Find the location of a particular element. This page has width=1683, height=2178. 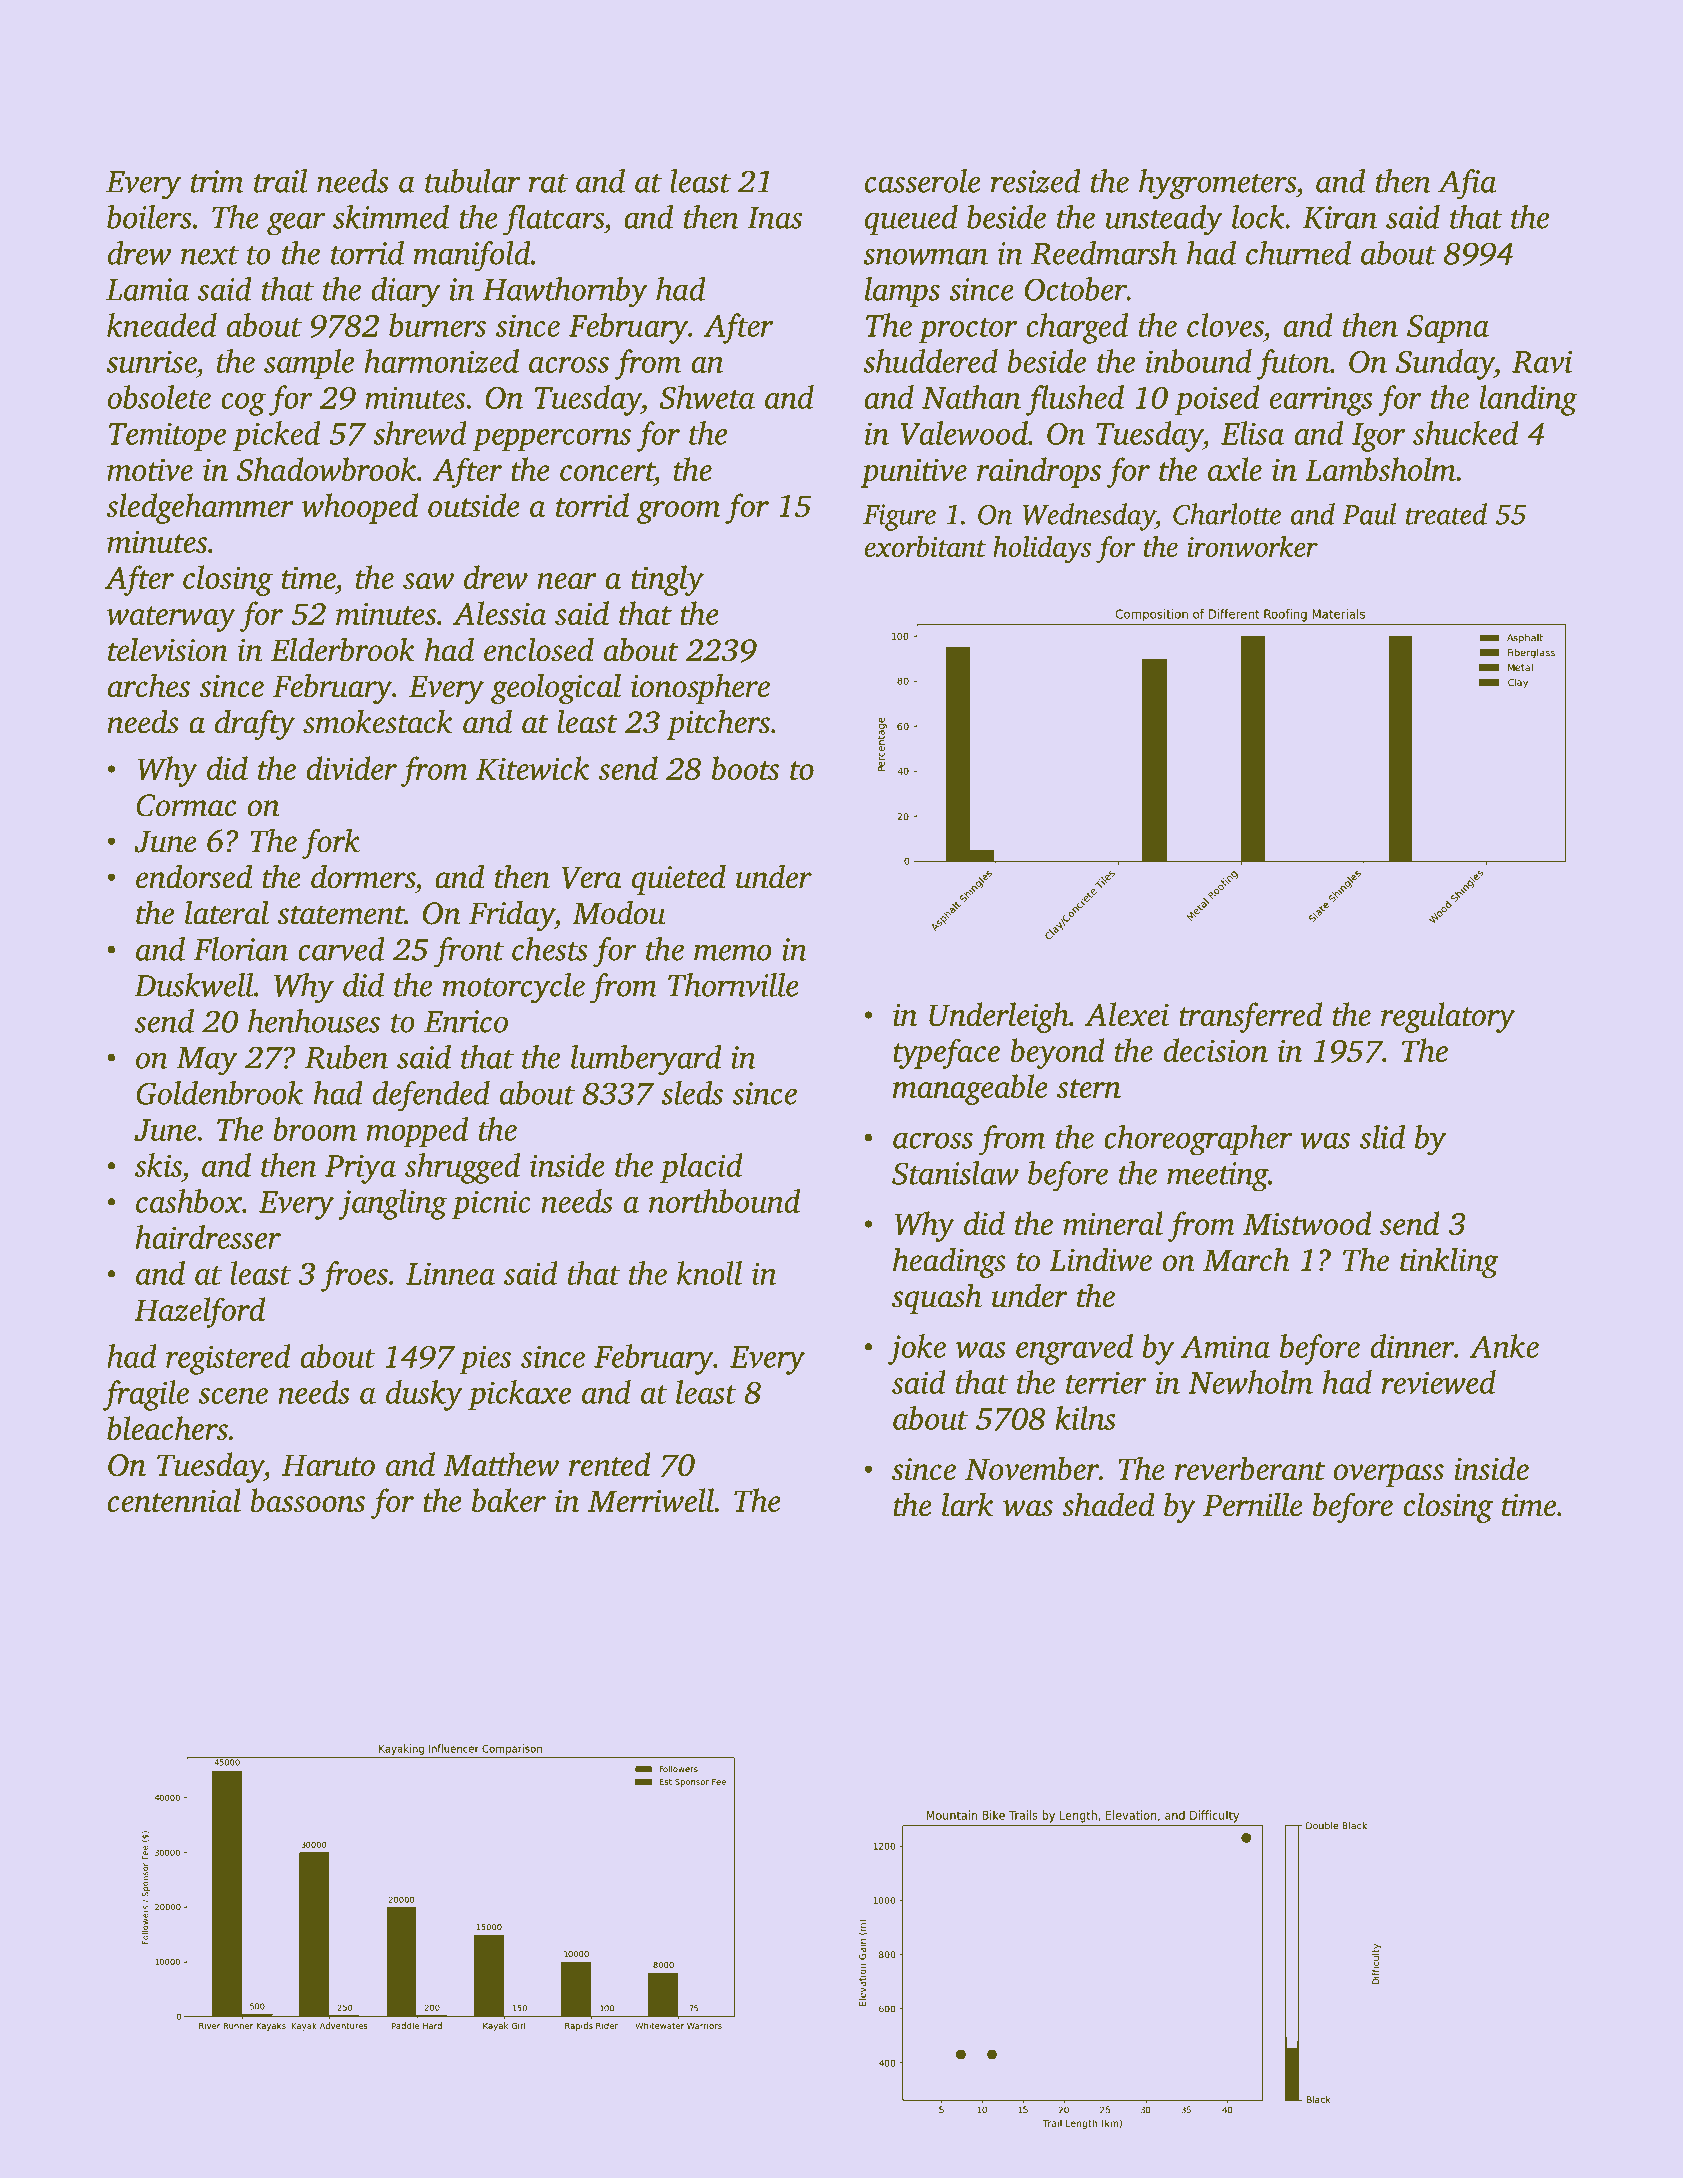

Modou is located at coordinates (618, 912).
